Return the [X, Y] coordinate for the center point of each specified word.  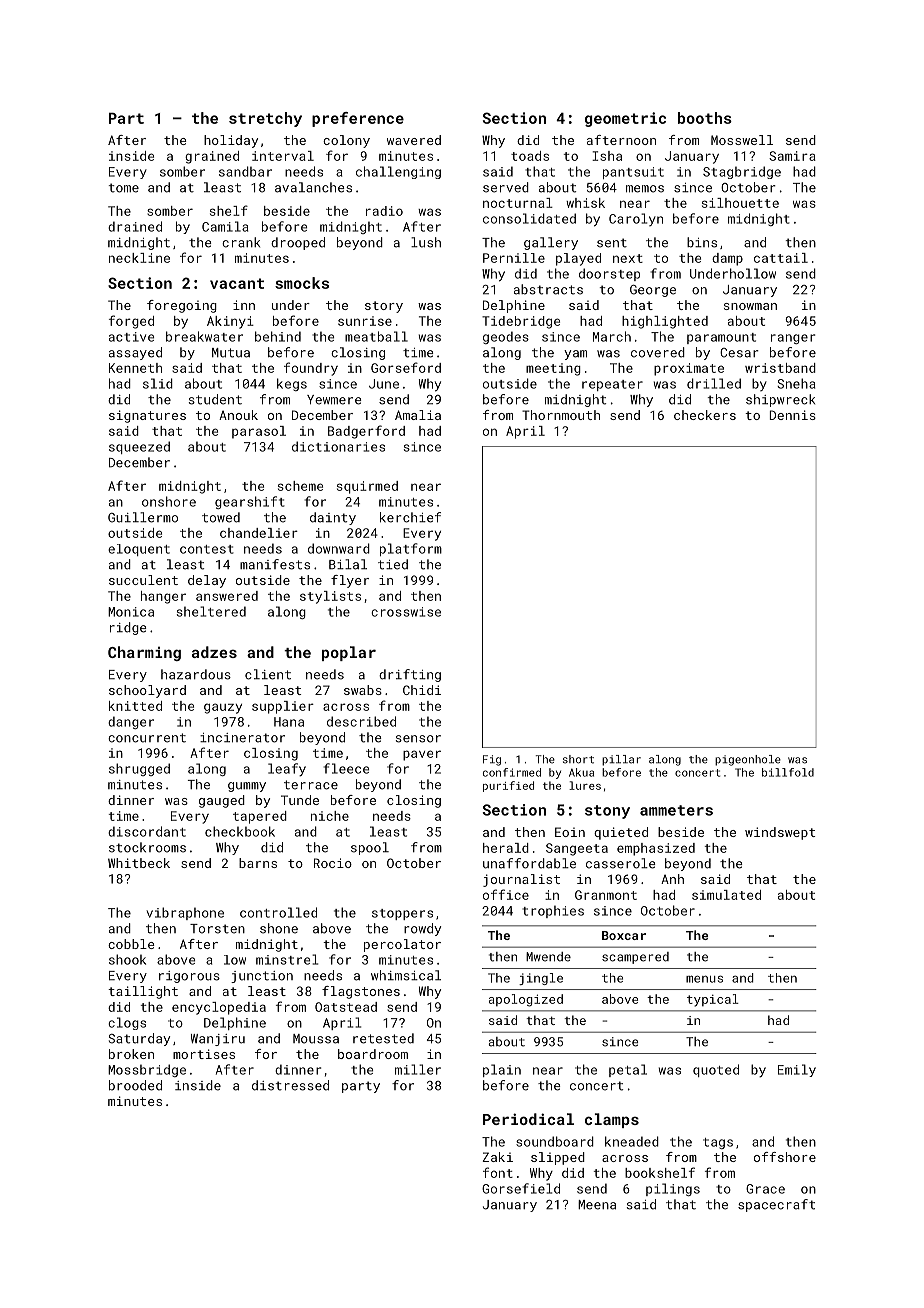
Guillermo [143, 517]
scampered [635, 958]
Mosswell [742, 140]
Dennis [793, 415]
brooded [135, 1085]
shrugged [139, 769]
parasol [259, 432]
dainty [333, 518]
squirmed [367, 487]
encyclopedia [219, 1008]
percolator [402, 945]
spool [370, 848]
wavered [414, 140]
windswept [780, 833]
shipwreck [780, 400]
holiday [231, 141]
